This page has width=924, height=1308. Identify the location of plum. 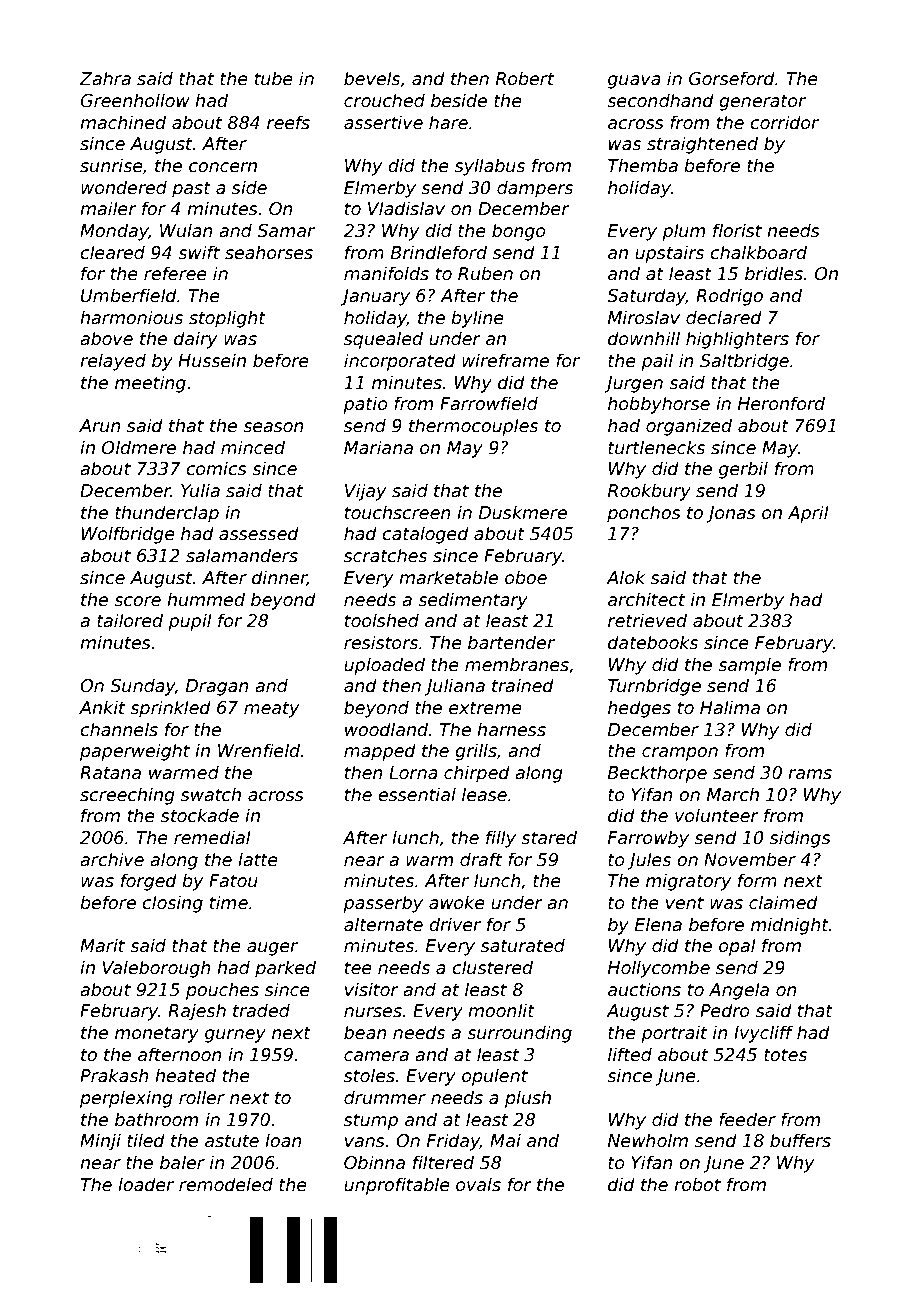
(683, 232).
